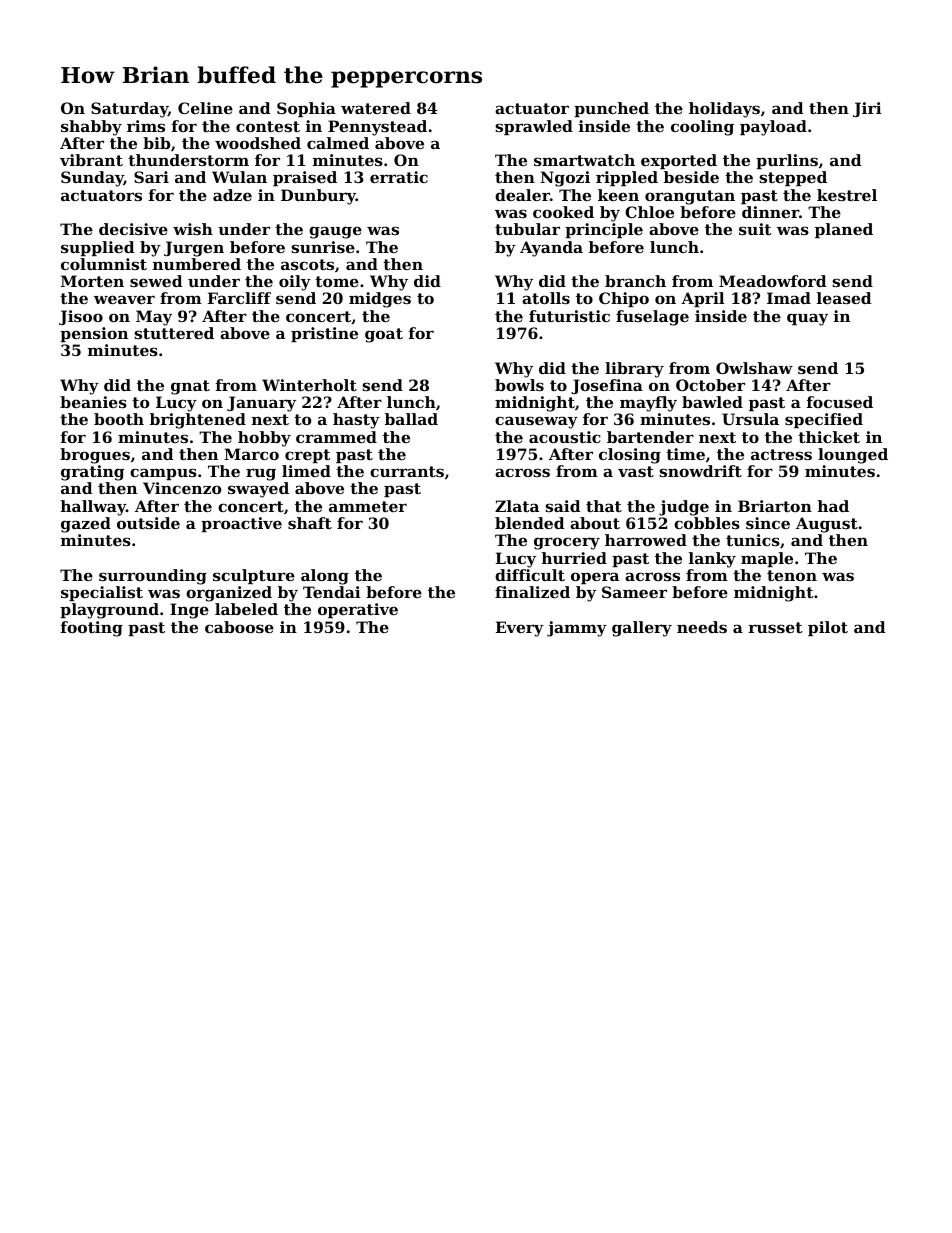 This screenshot has width=952, height=1233. Describe the element at coordinates (376, 108) in the screenshot. I see `watered` at that location.
